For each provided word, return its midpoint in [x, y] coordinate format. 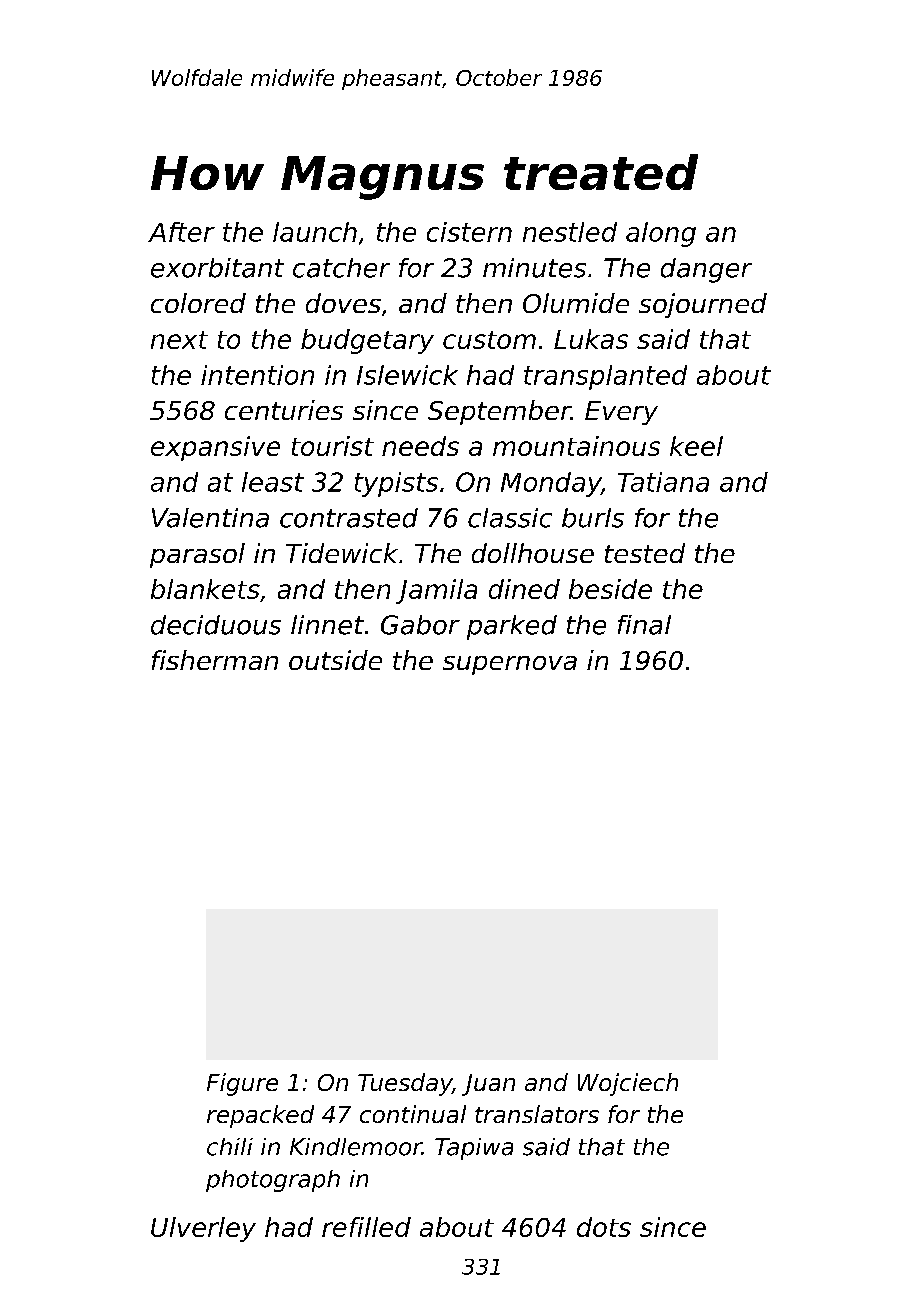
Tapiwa [474, 1149]
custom [489, 340]
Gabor [420, 625]
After [181, 232]
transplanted [605, 377]
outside [335, 660]
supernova [510, 665]
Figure [242, 1084]
